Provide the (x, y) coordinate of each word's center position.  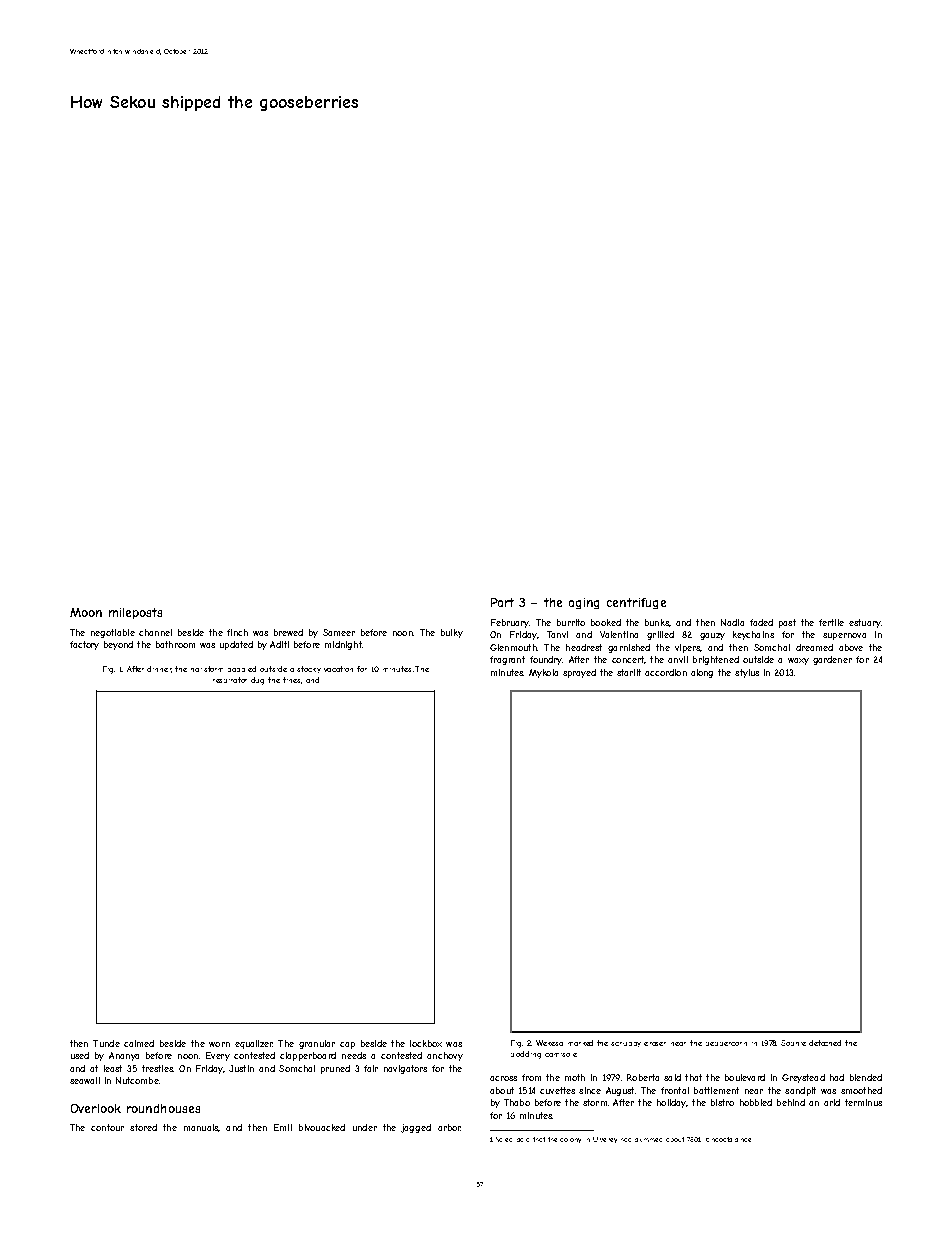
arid (832, 1102)
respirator (230, 680)
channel (155, 632)
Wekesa (549, 1043)
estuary (865, 623)
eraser (655, 1044)
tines (291, 680)
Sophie (793, 1043)
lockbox (426, 1043)
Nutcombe (137, 1080)
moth (575, 1077)
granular (317, 1044)
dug (257, 681)
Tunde (106, 1043)
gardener (832, 660)
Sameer (339, 632)
